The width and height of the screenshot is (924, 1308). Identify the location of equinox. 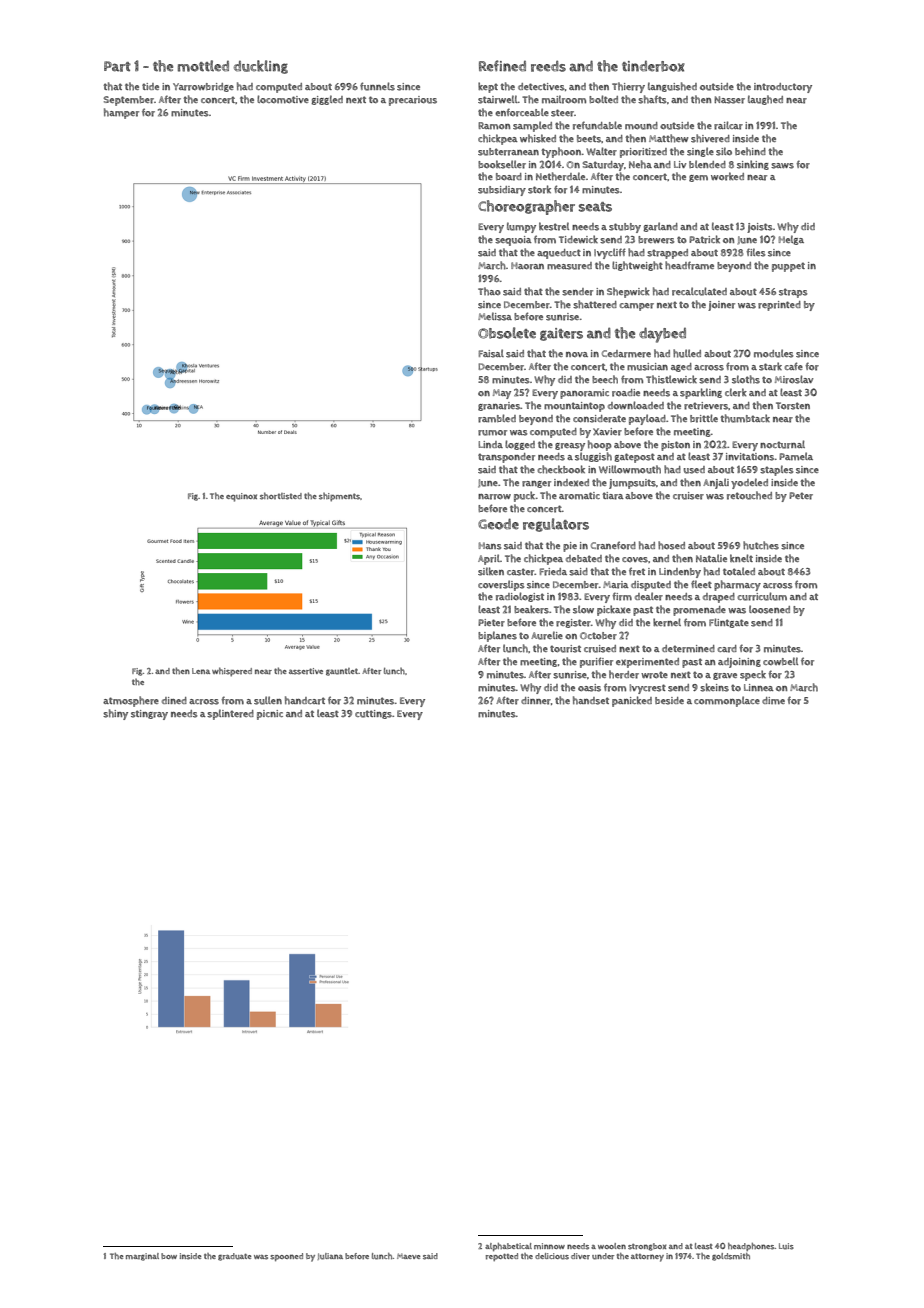
(241, 497).
